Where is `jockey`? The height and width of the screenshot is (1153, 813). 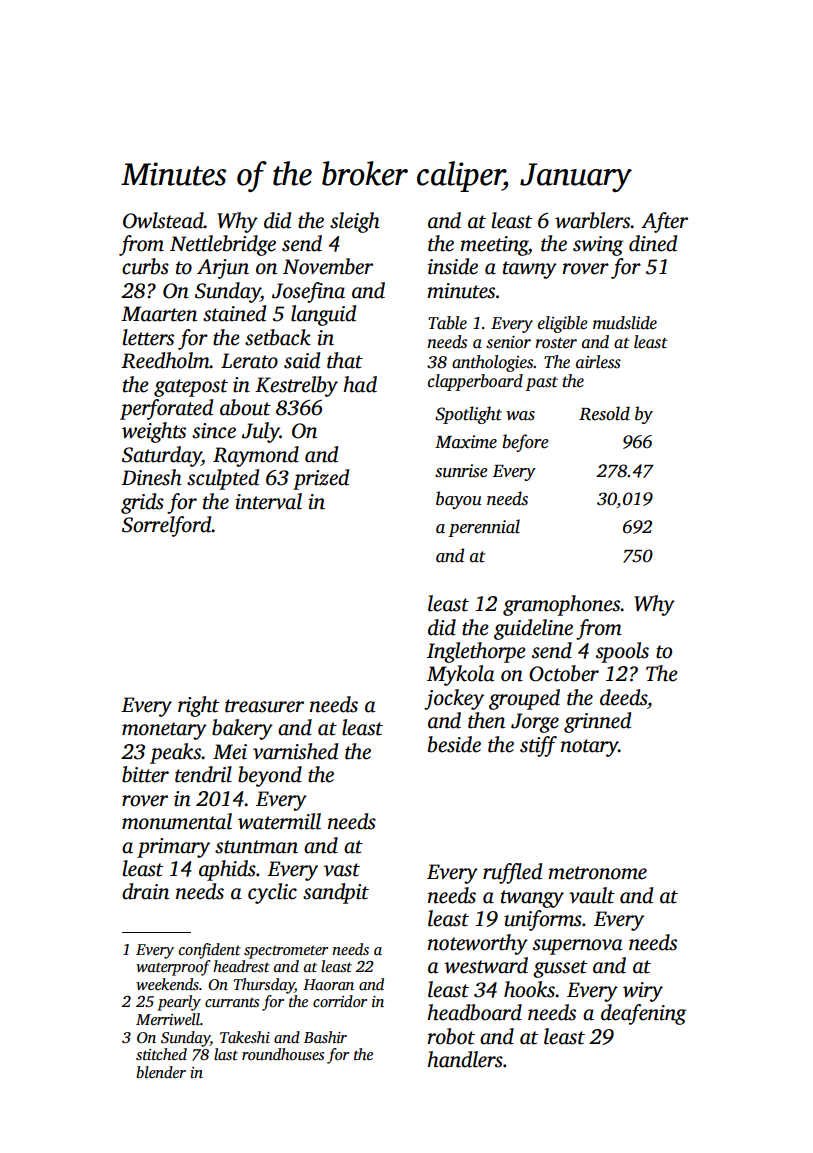 jockey is located at coordinates (454, 699).
